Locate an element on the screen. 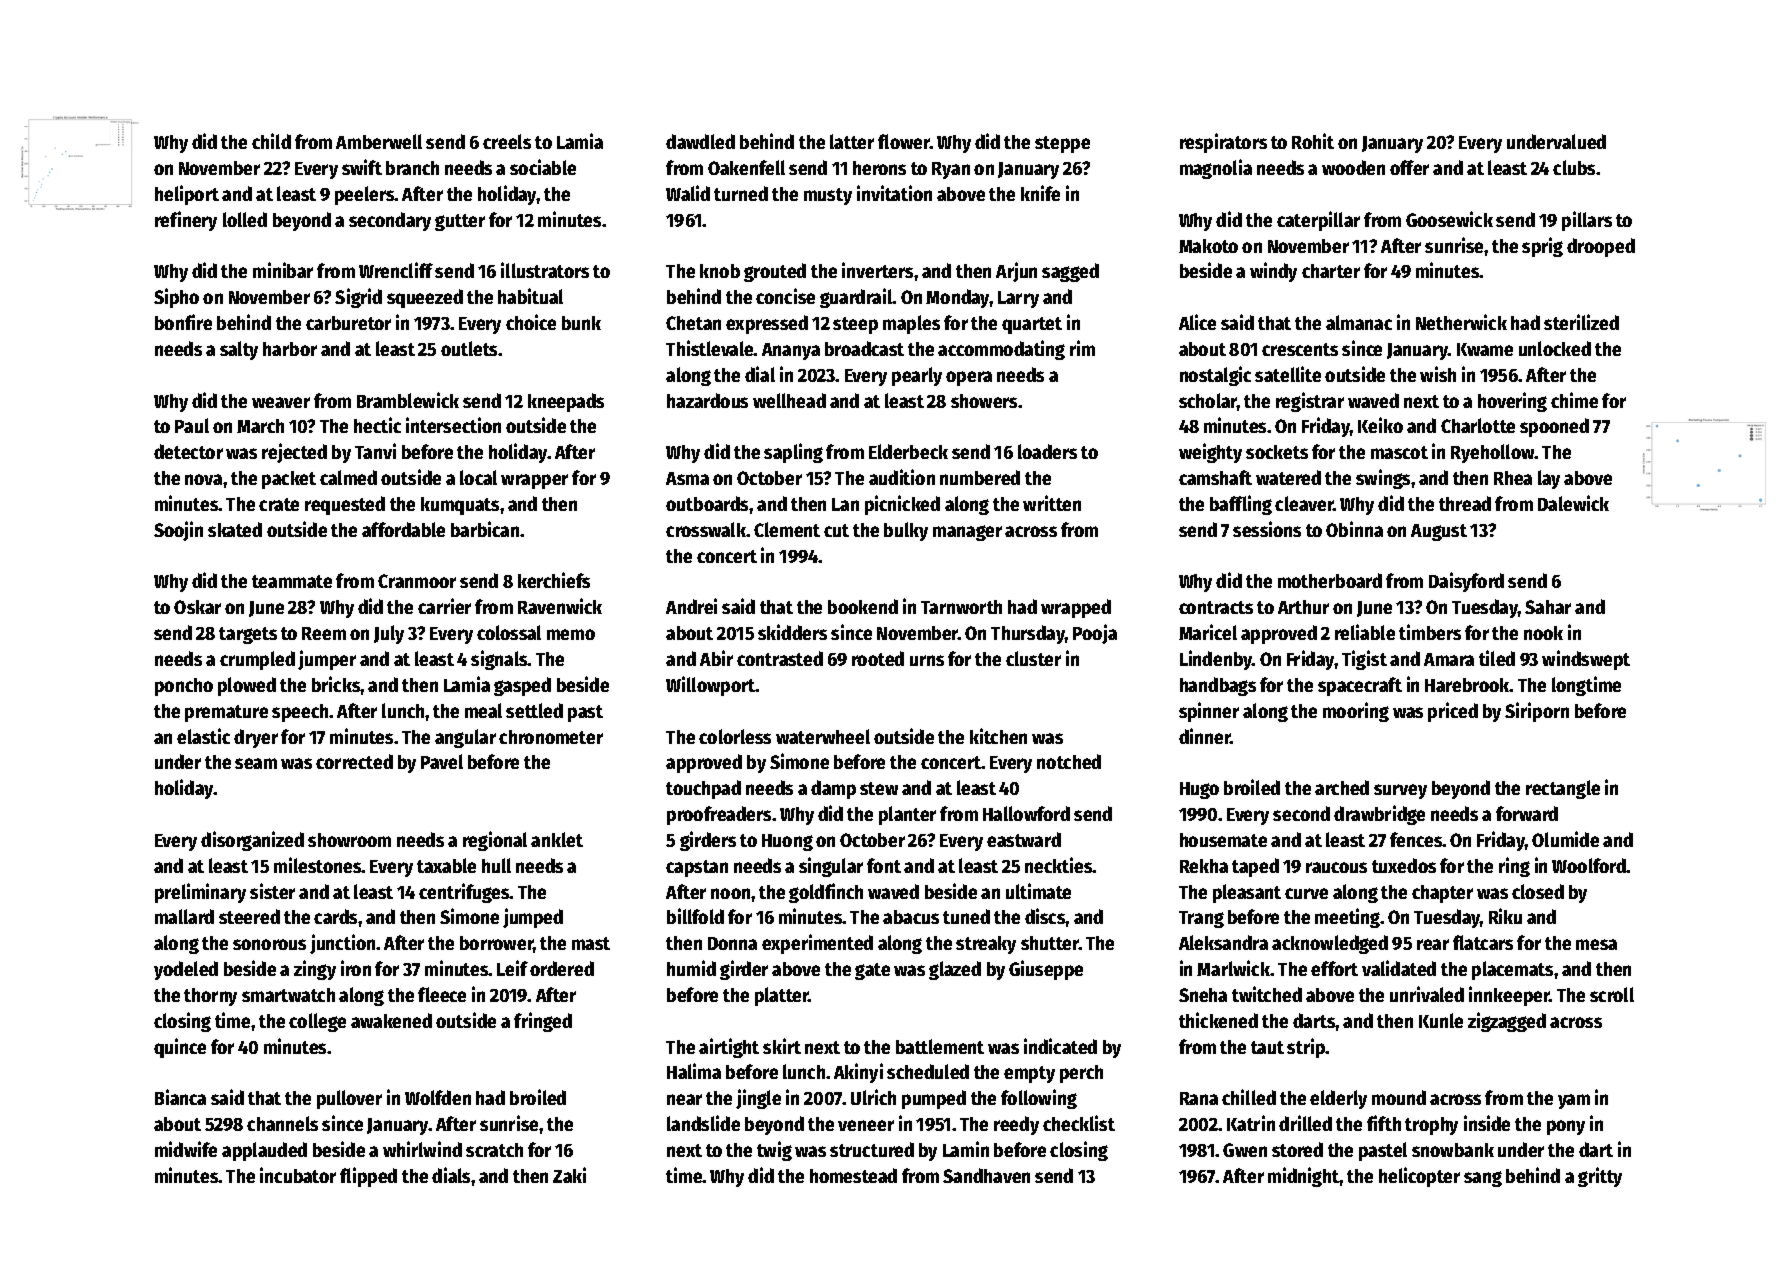 This screenshot has width=1791, height=1266. rooted is located at coordinates (878, 658).
